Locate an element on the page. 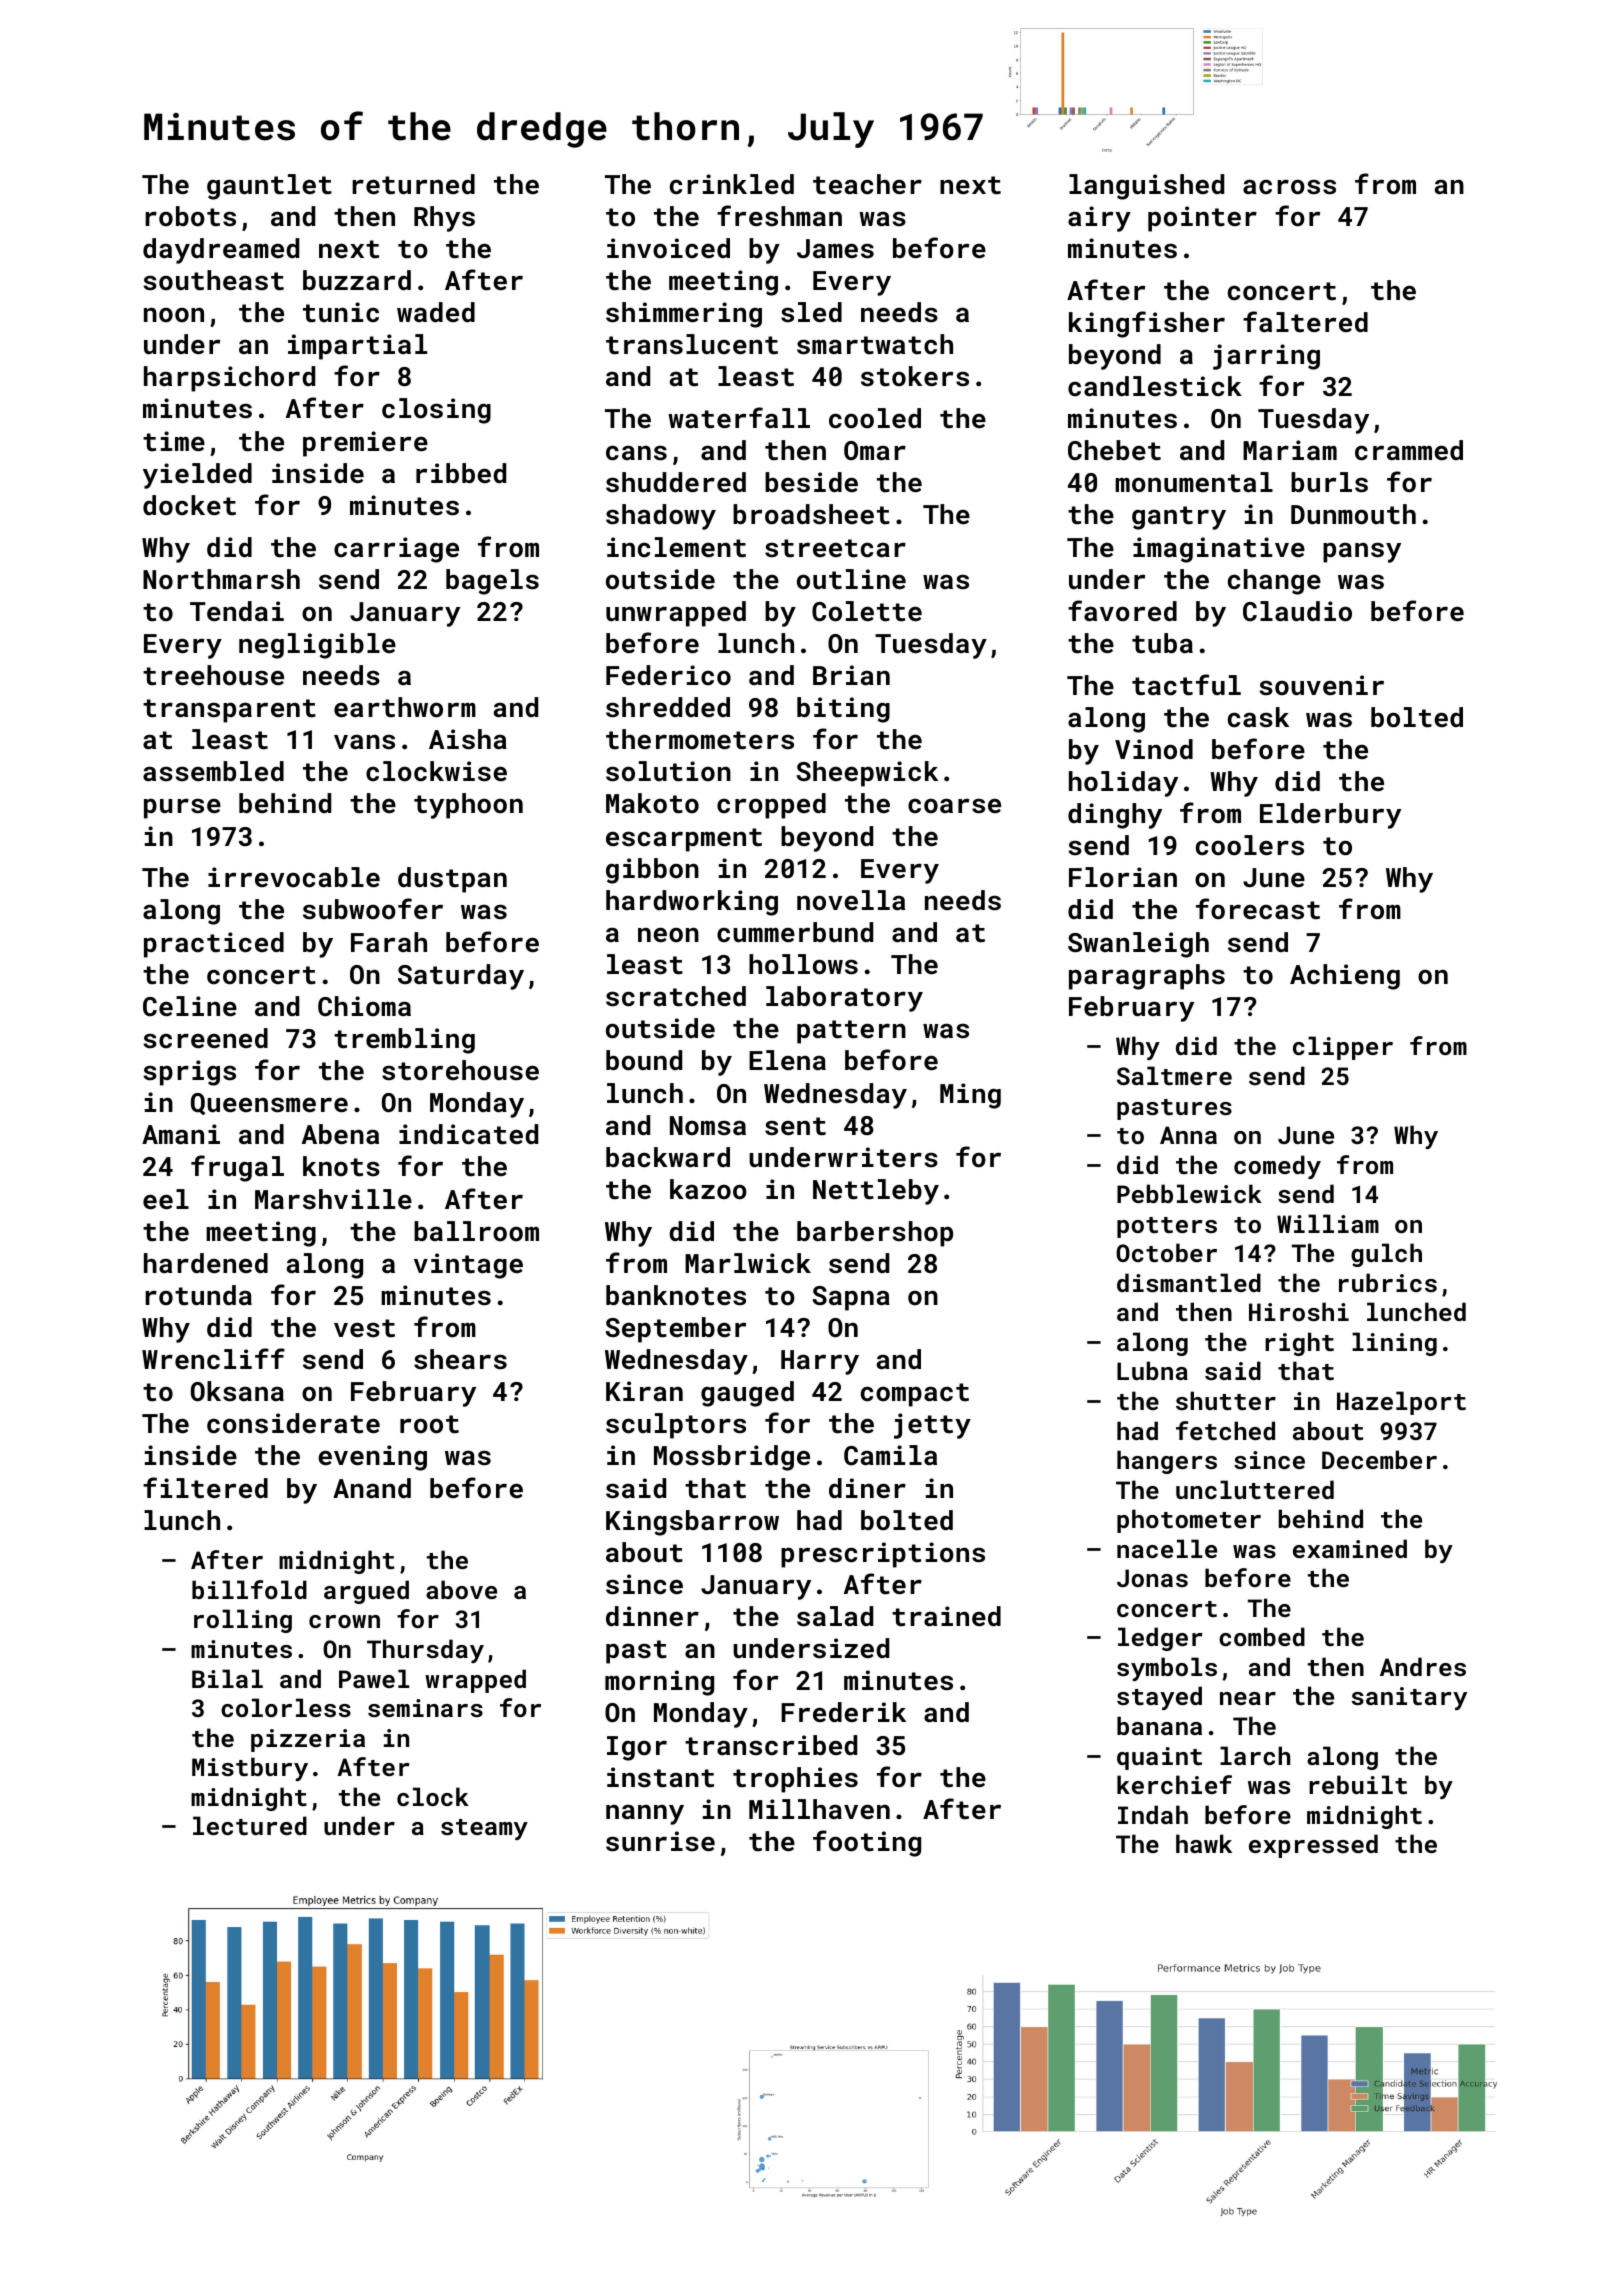  souvenir is located at coordinates (1321, 685).
